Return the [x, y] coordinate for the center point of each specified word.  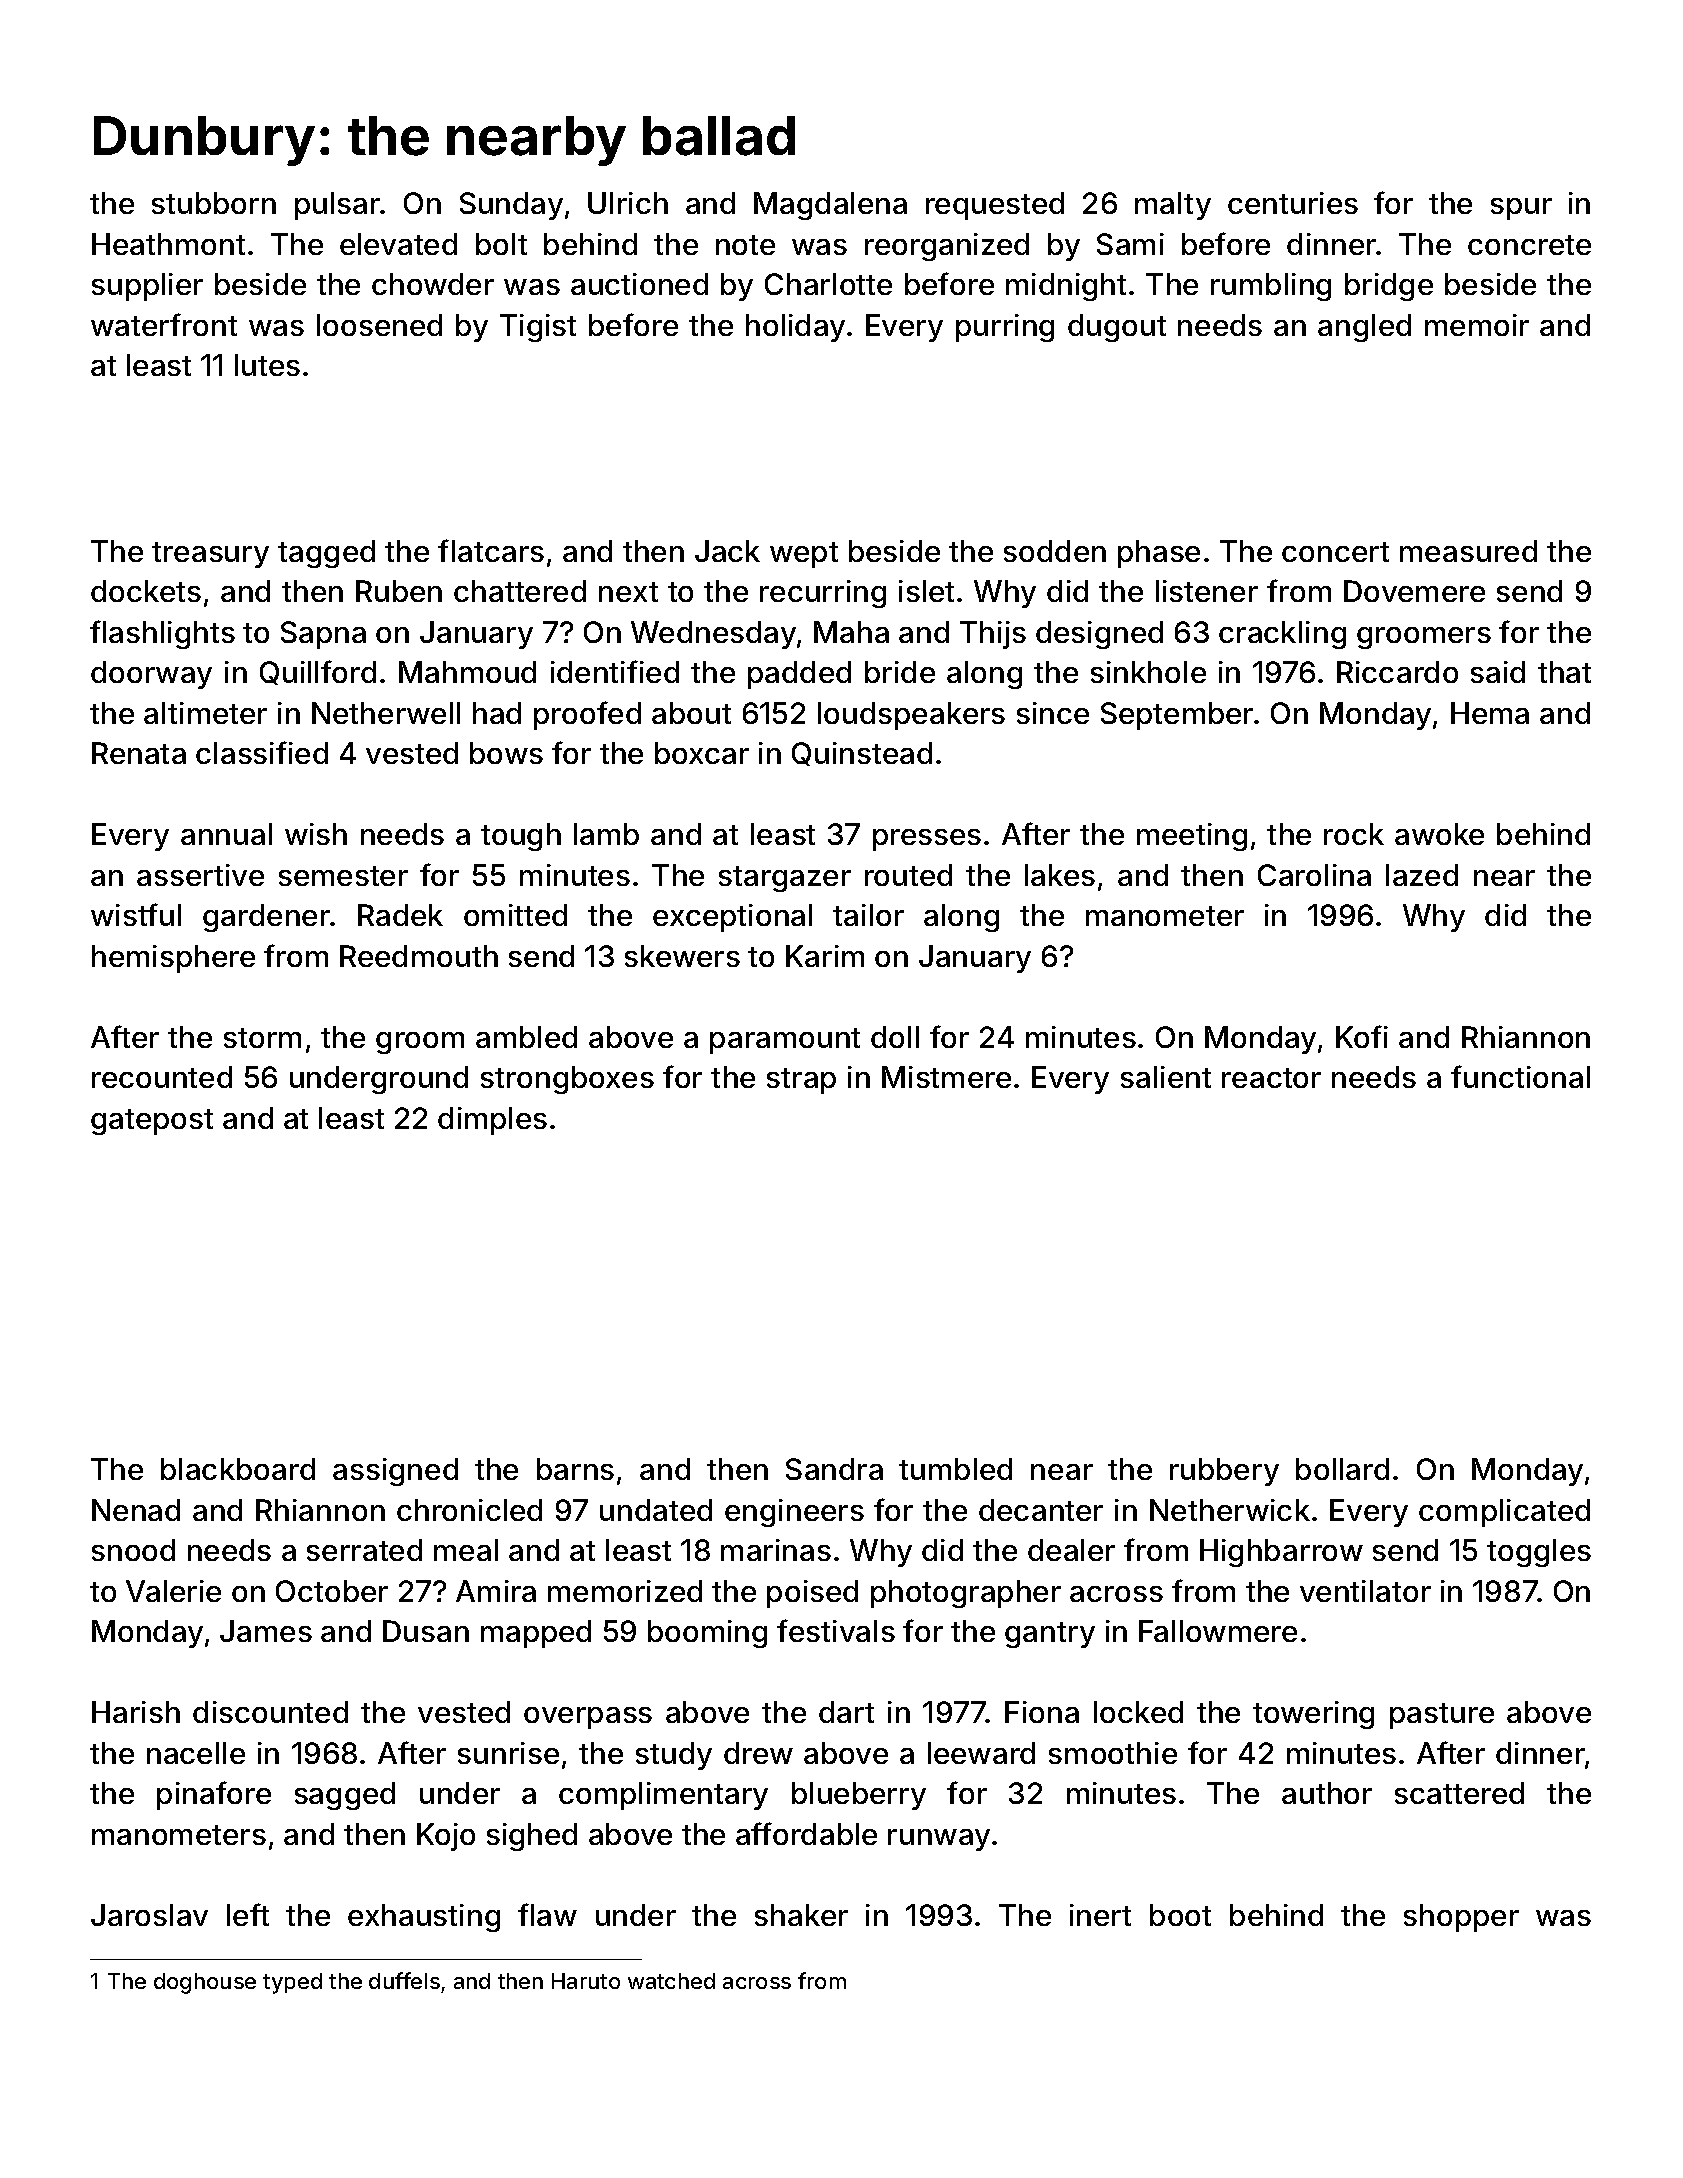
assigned [395, 1472]
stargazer [785, 879]
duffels [404, 1980]
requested [995, 206]
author [1327, 1793]
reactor [1271, 1078]
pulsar [338, 206]
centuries [1293, 203]
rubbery [1224, 1472]
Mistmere [946, 1077]
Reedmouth [419, 956]
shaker [801, 1915]
